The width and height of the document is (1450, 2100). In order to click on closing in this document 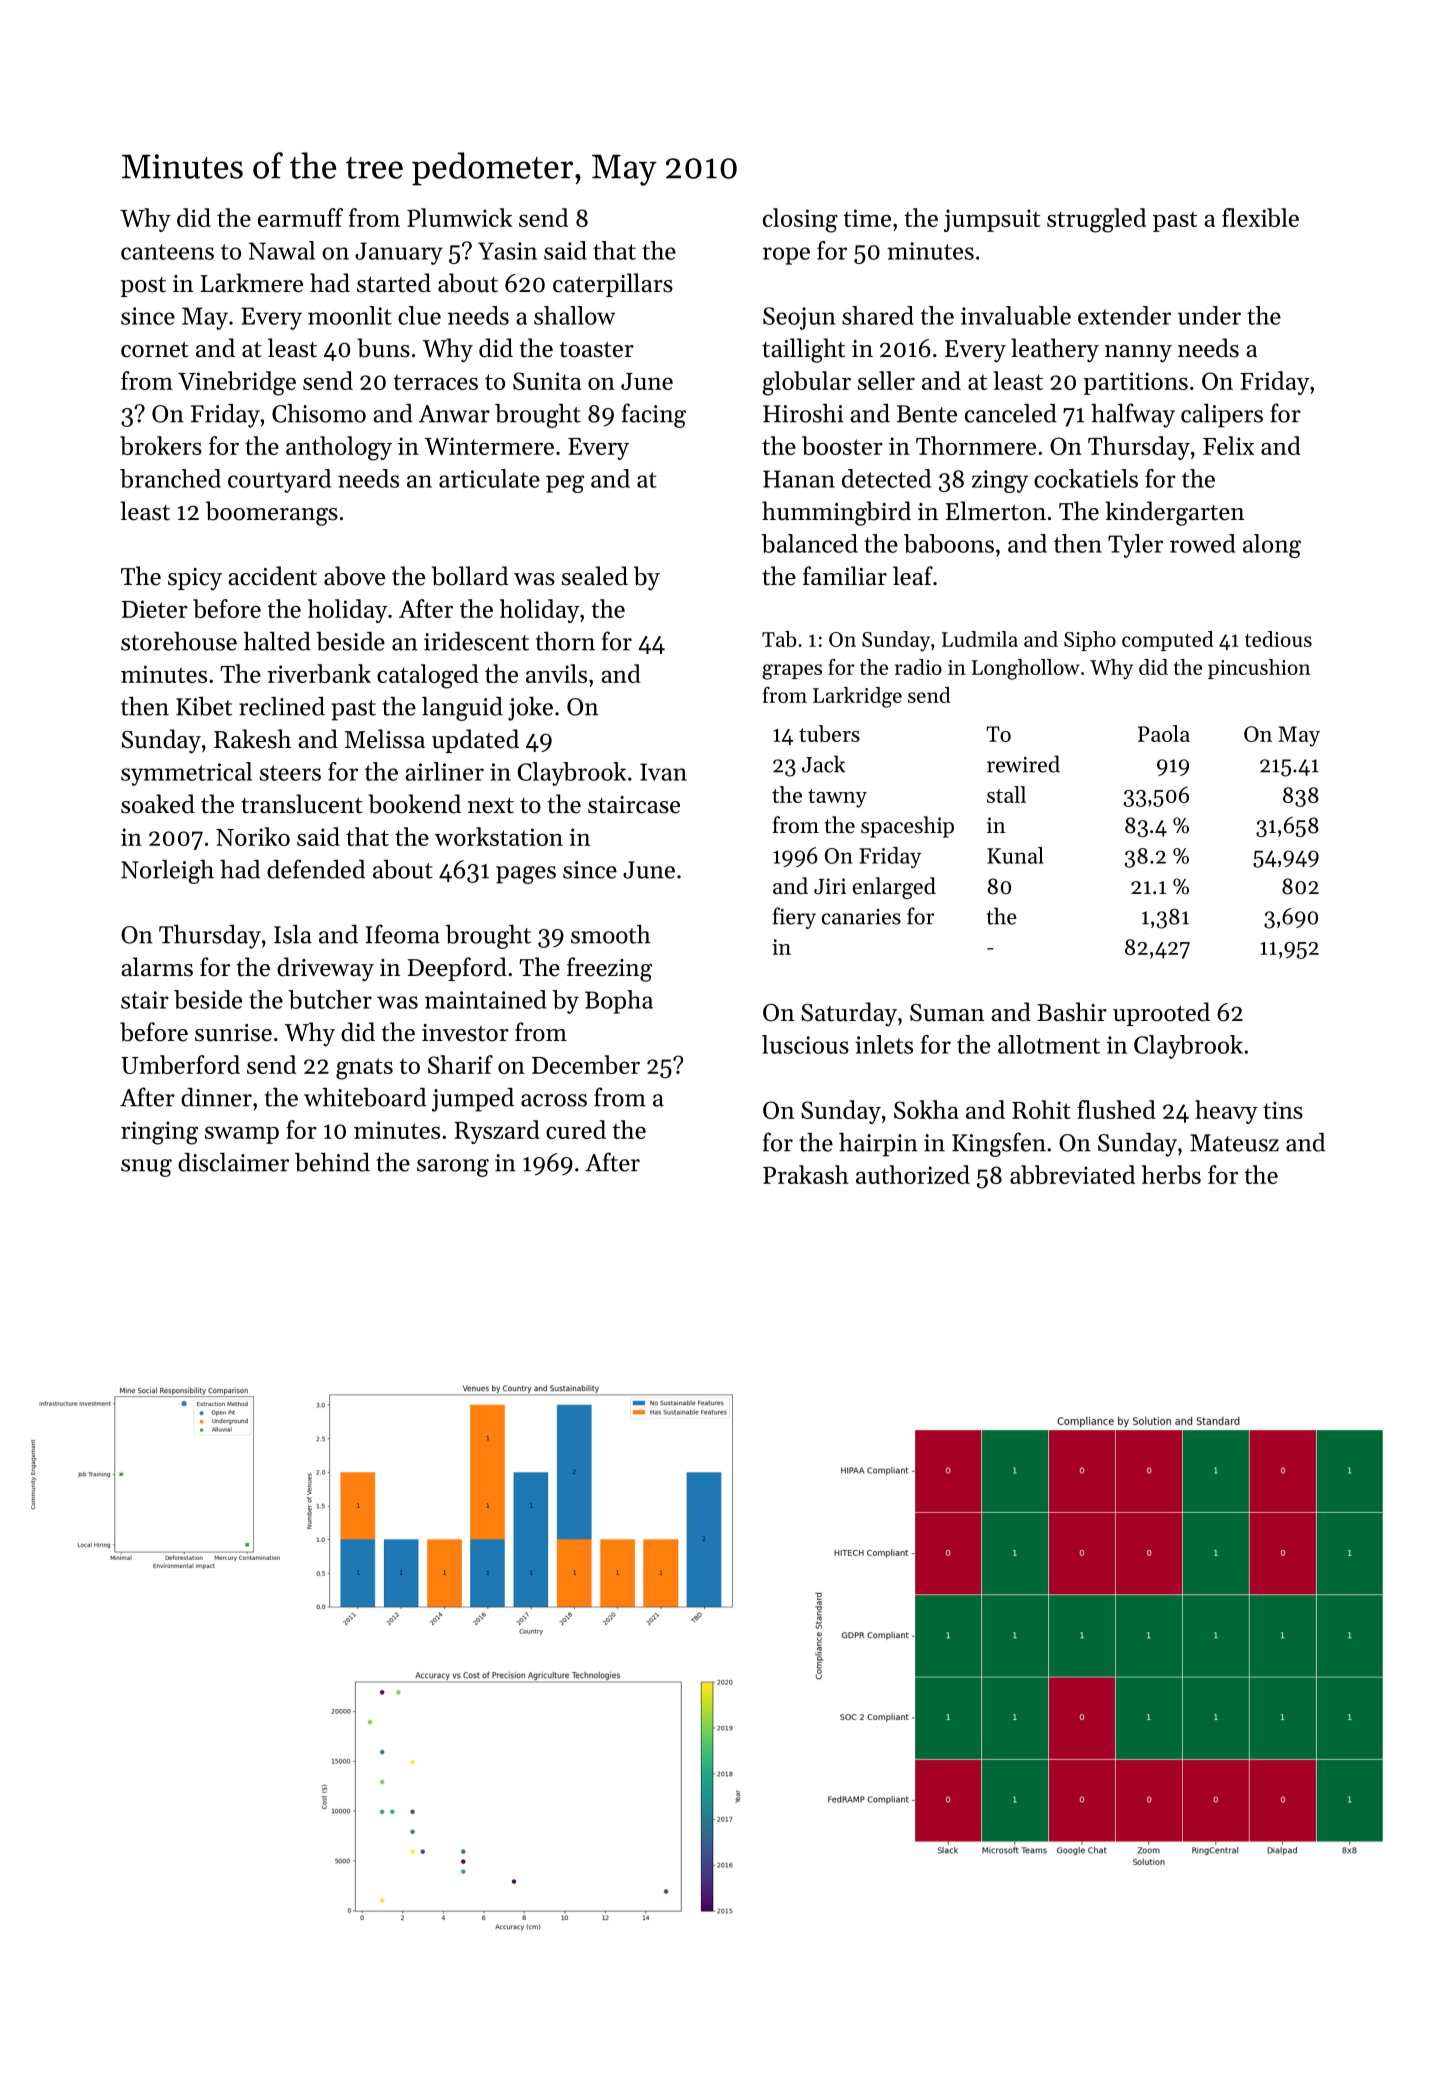, I will do `click(800, 220)`.
